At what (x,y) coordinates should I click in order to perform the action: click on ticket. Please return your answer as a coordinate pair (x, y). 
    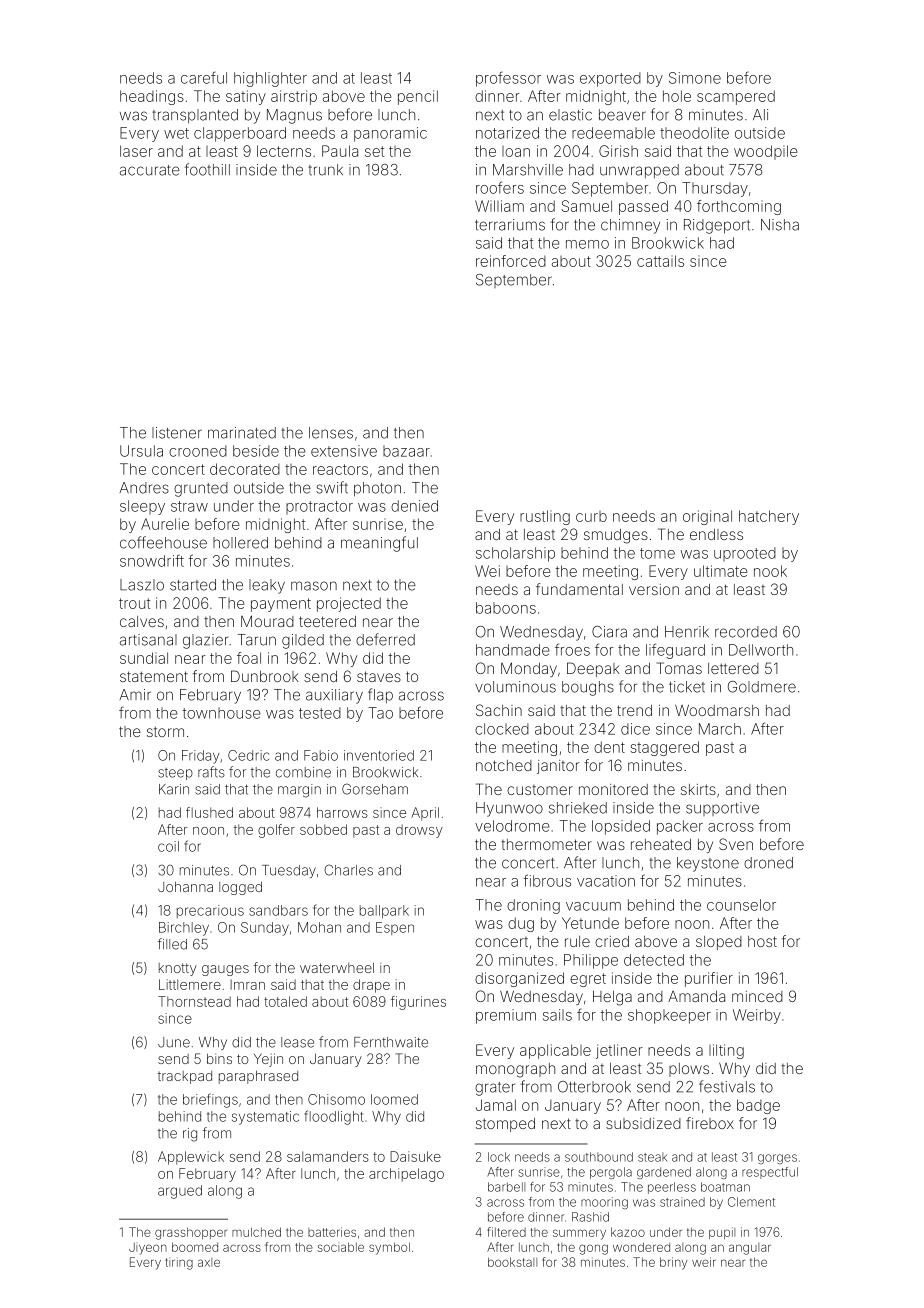
    Looking at the image, I should click on (687, 687).
